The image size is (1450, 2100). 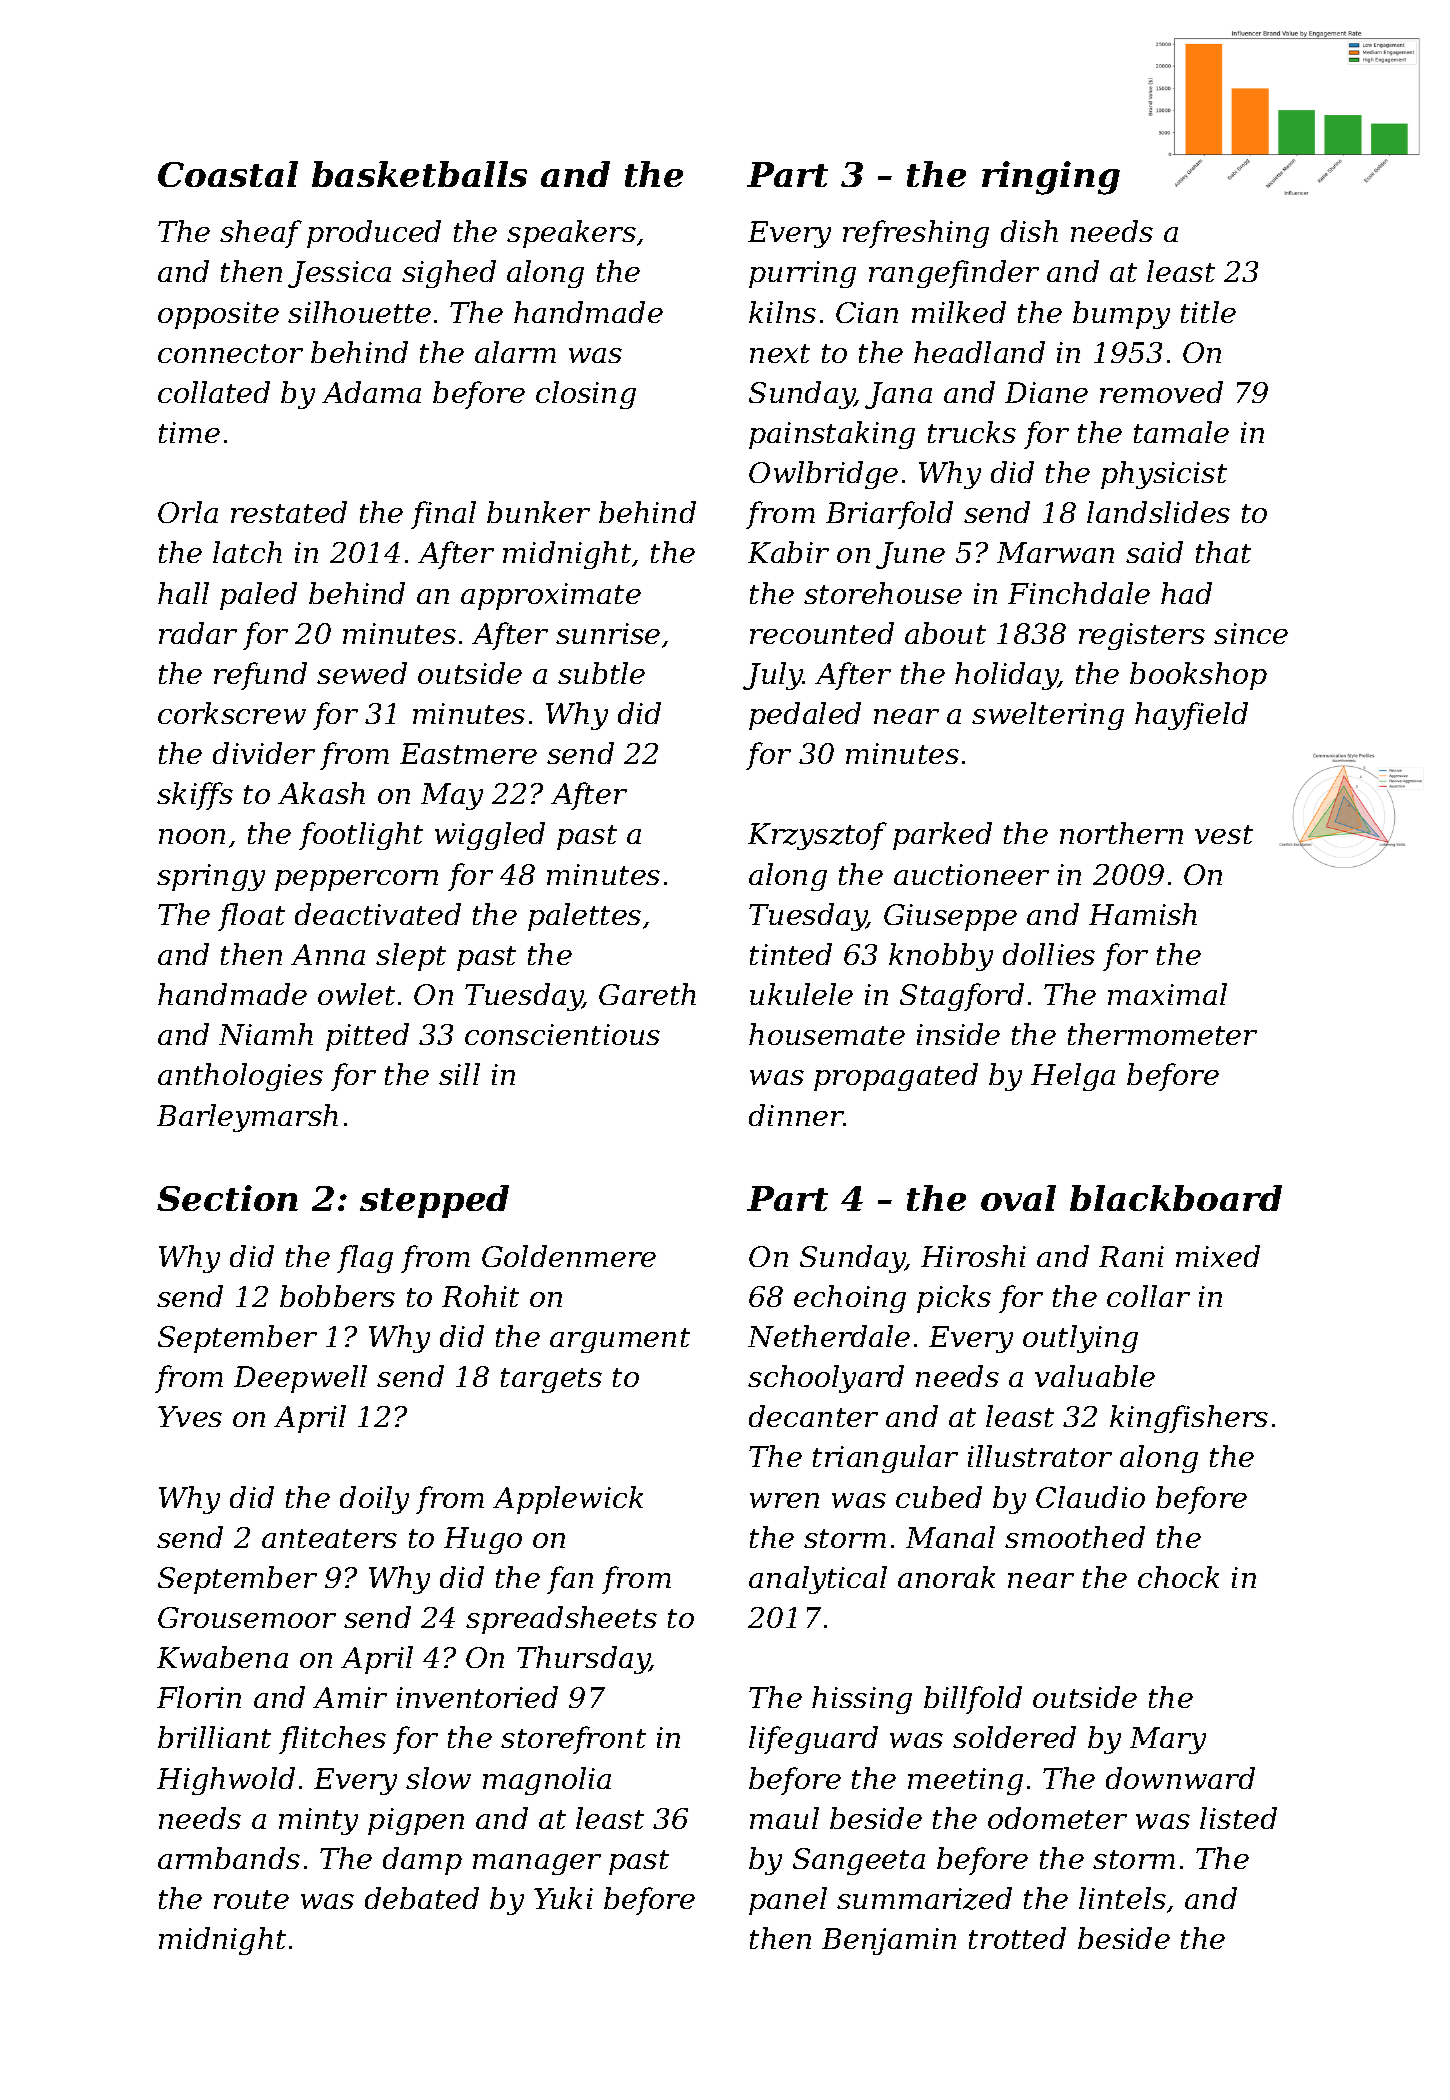 I want to click on restated, so click(x=289, y=512).
